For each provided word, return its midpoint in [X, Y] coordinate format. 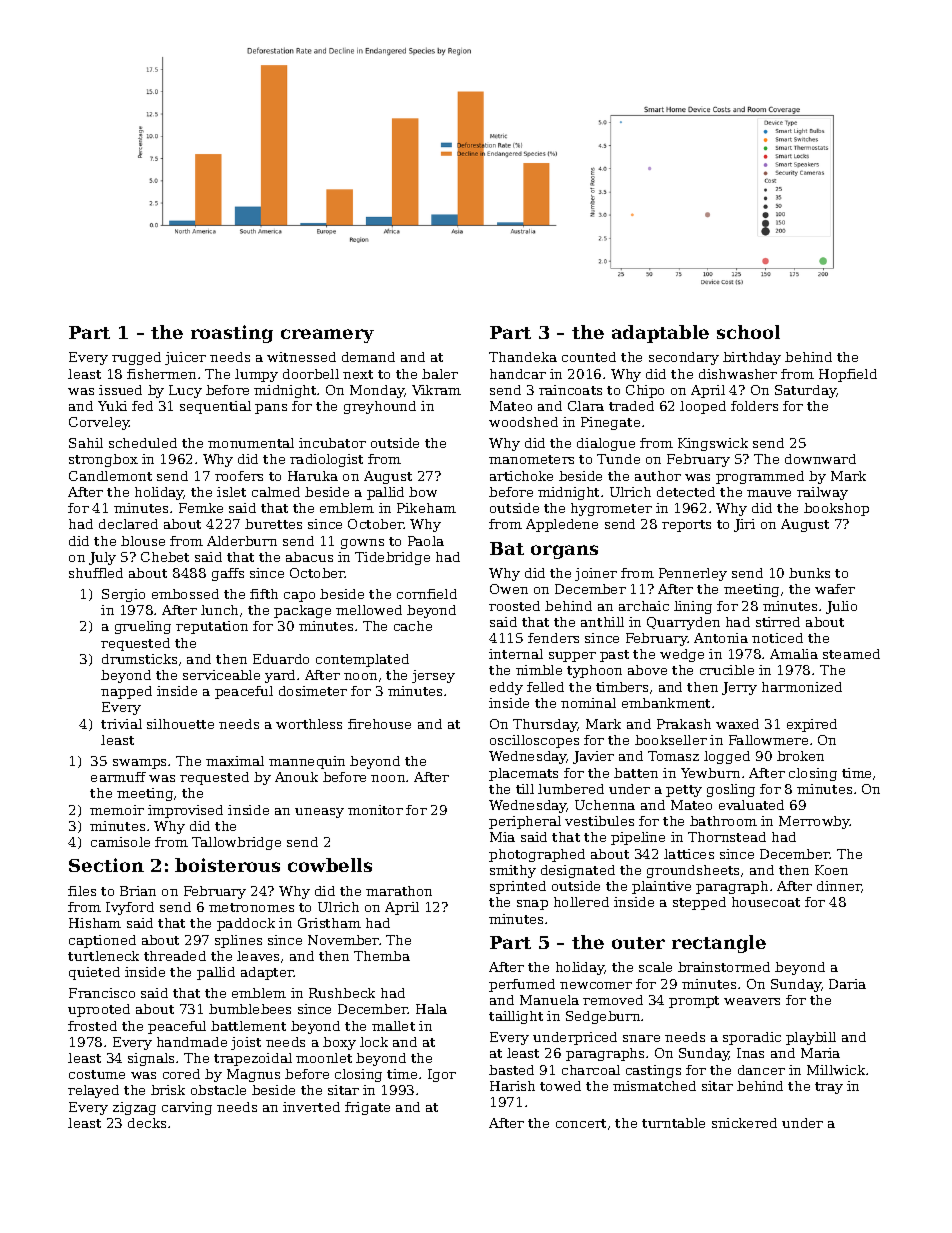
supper [572, 657]
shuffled [96, 573]
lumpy [256, 375]
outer [638, 943]
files [82, 891]
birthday [752, 358]
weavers [752, 1001]
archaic [644, 606]
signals [151, 1059]
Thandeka [523, 357]
